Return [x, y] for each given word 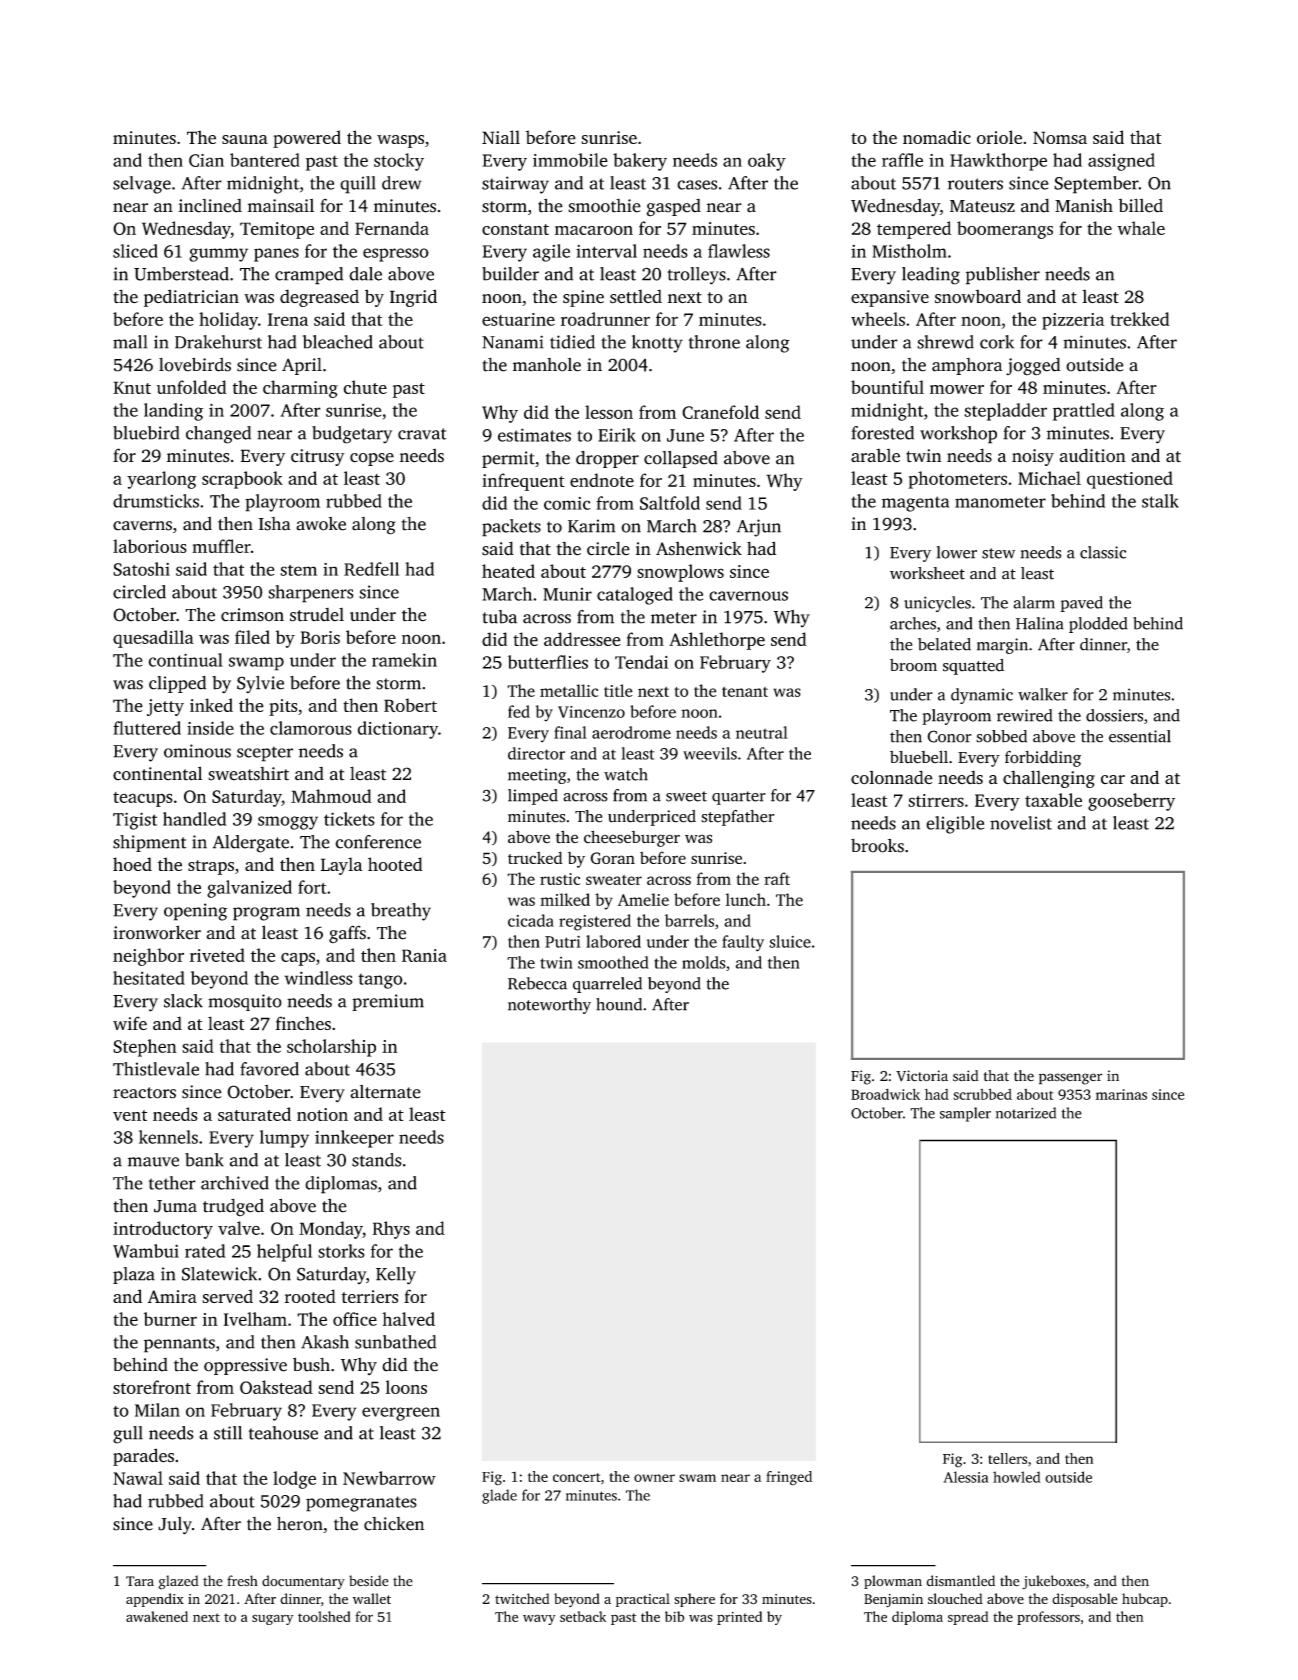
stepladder [1005, 412]
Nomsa [1060, 137]
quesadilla [153, 639]
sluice [790, 941]
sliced [135, 251]
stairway [515, 185]
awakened [157, 1616]
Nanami [512, 342]
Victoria [922, 1076]
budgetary [352, 435]
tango [380, 981]
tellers [1007, 1458]
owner [654, 1478]
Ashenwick [699, 548]
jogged [1033, 367]
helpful [284, 1253]
